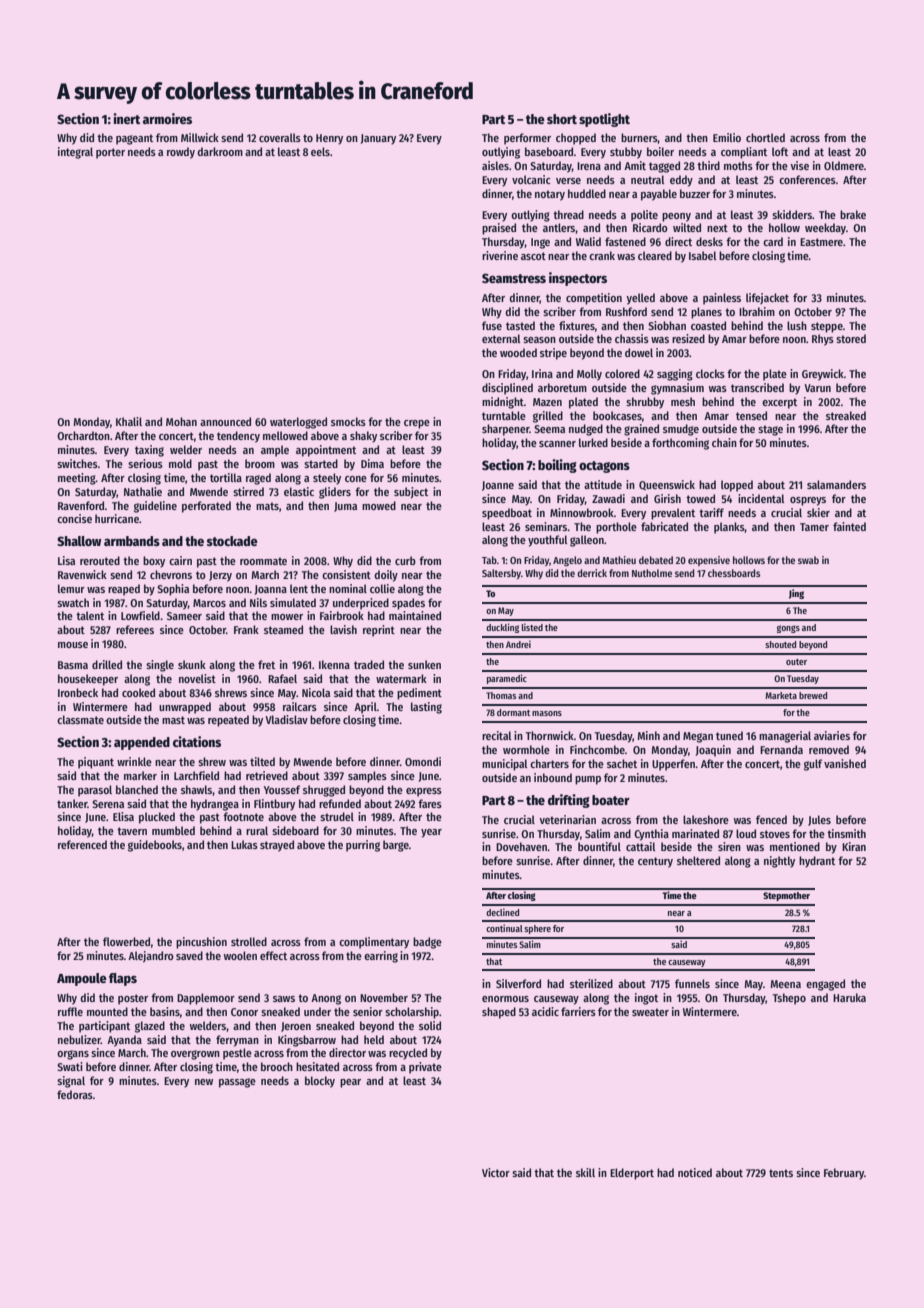 The image size is (924, 1308). Describe the element at coordinates (180, 560) in the page. I see `cairn` at that location.
